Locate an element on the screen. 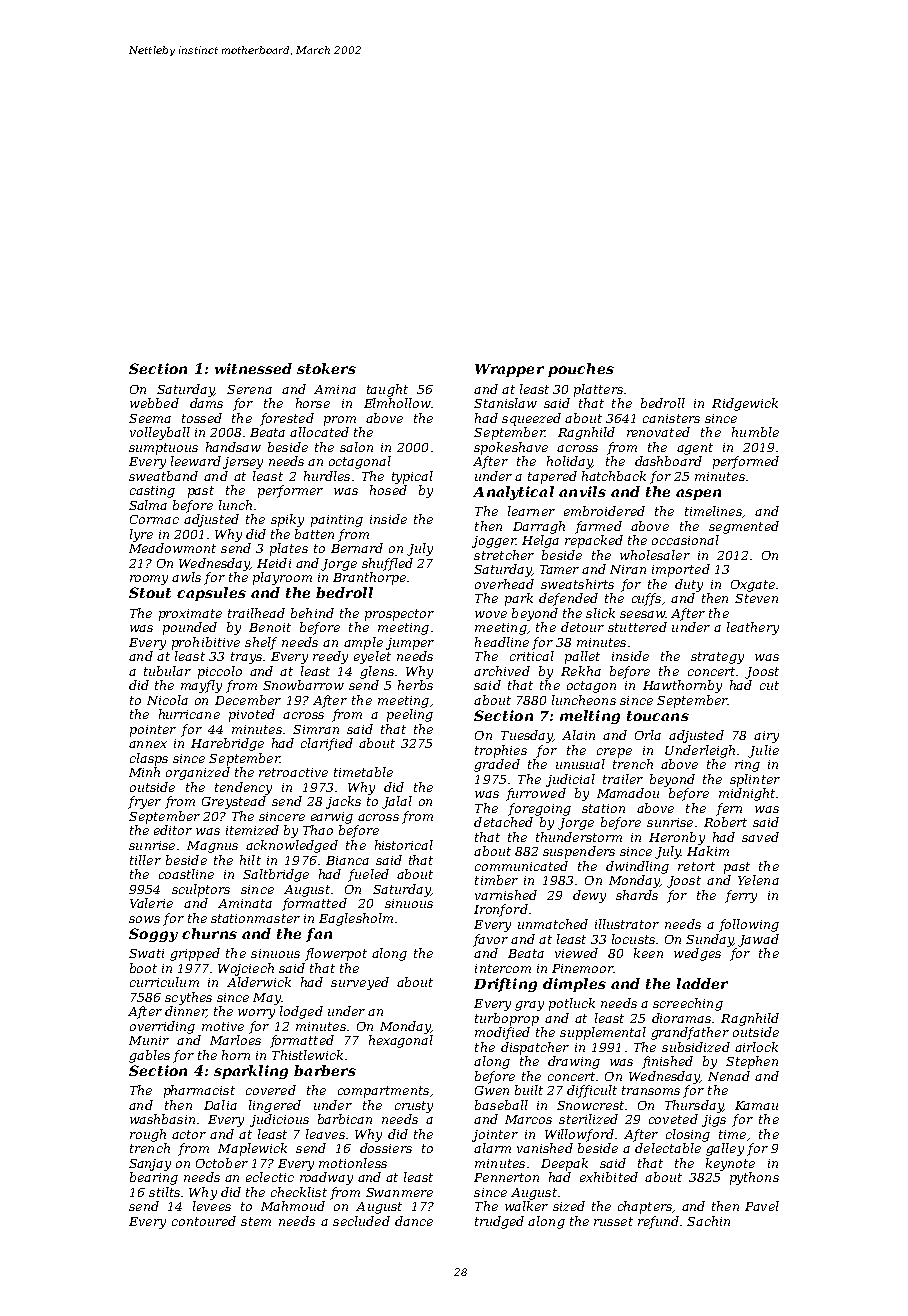 Image resolution: width=908 pixels, height=1316 pixels. salon is located at coordinates (356, 447).
